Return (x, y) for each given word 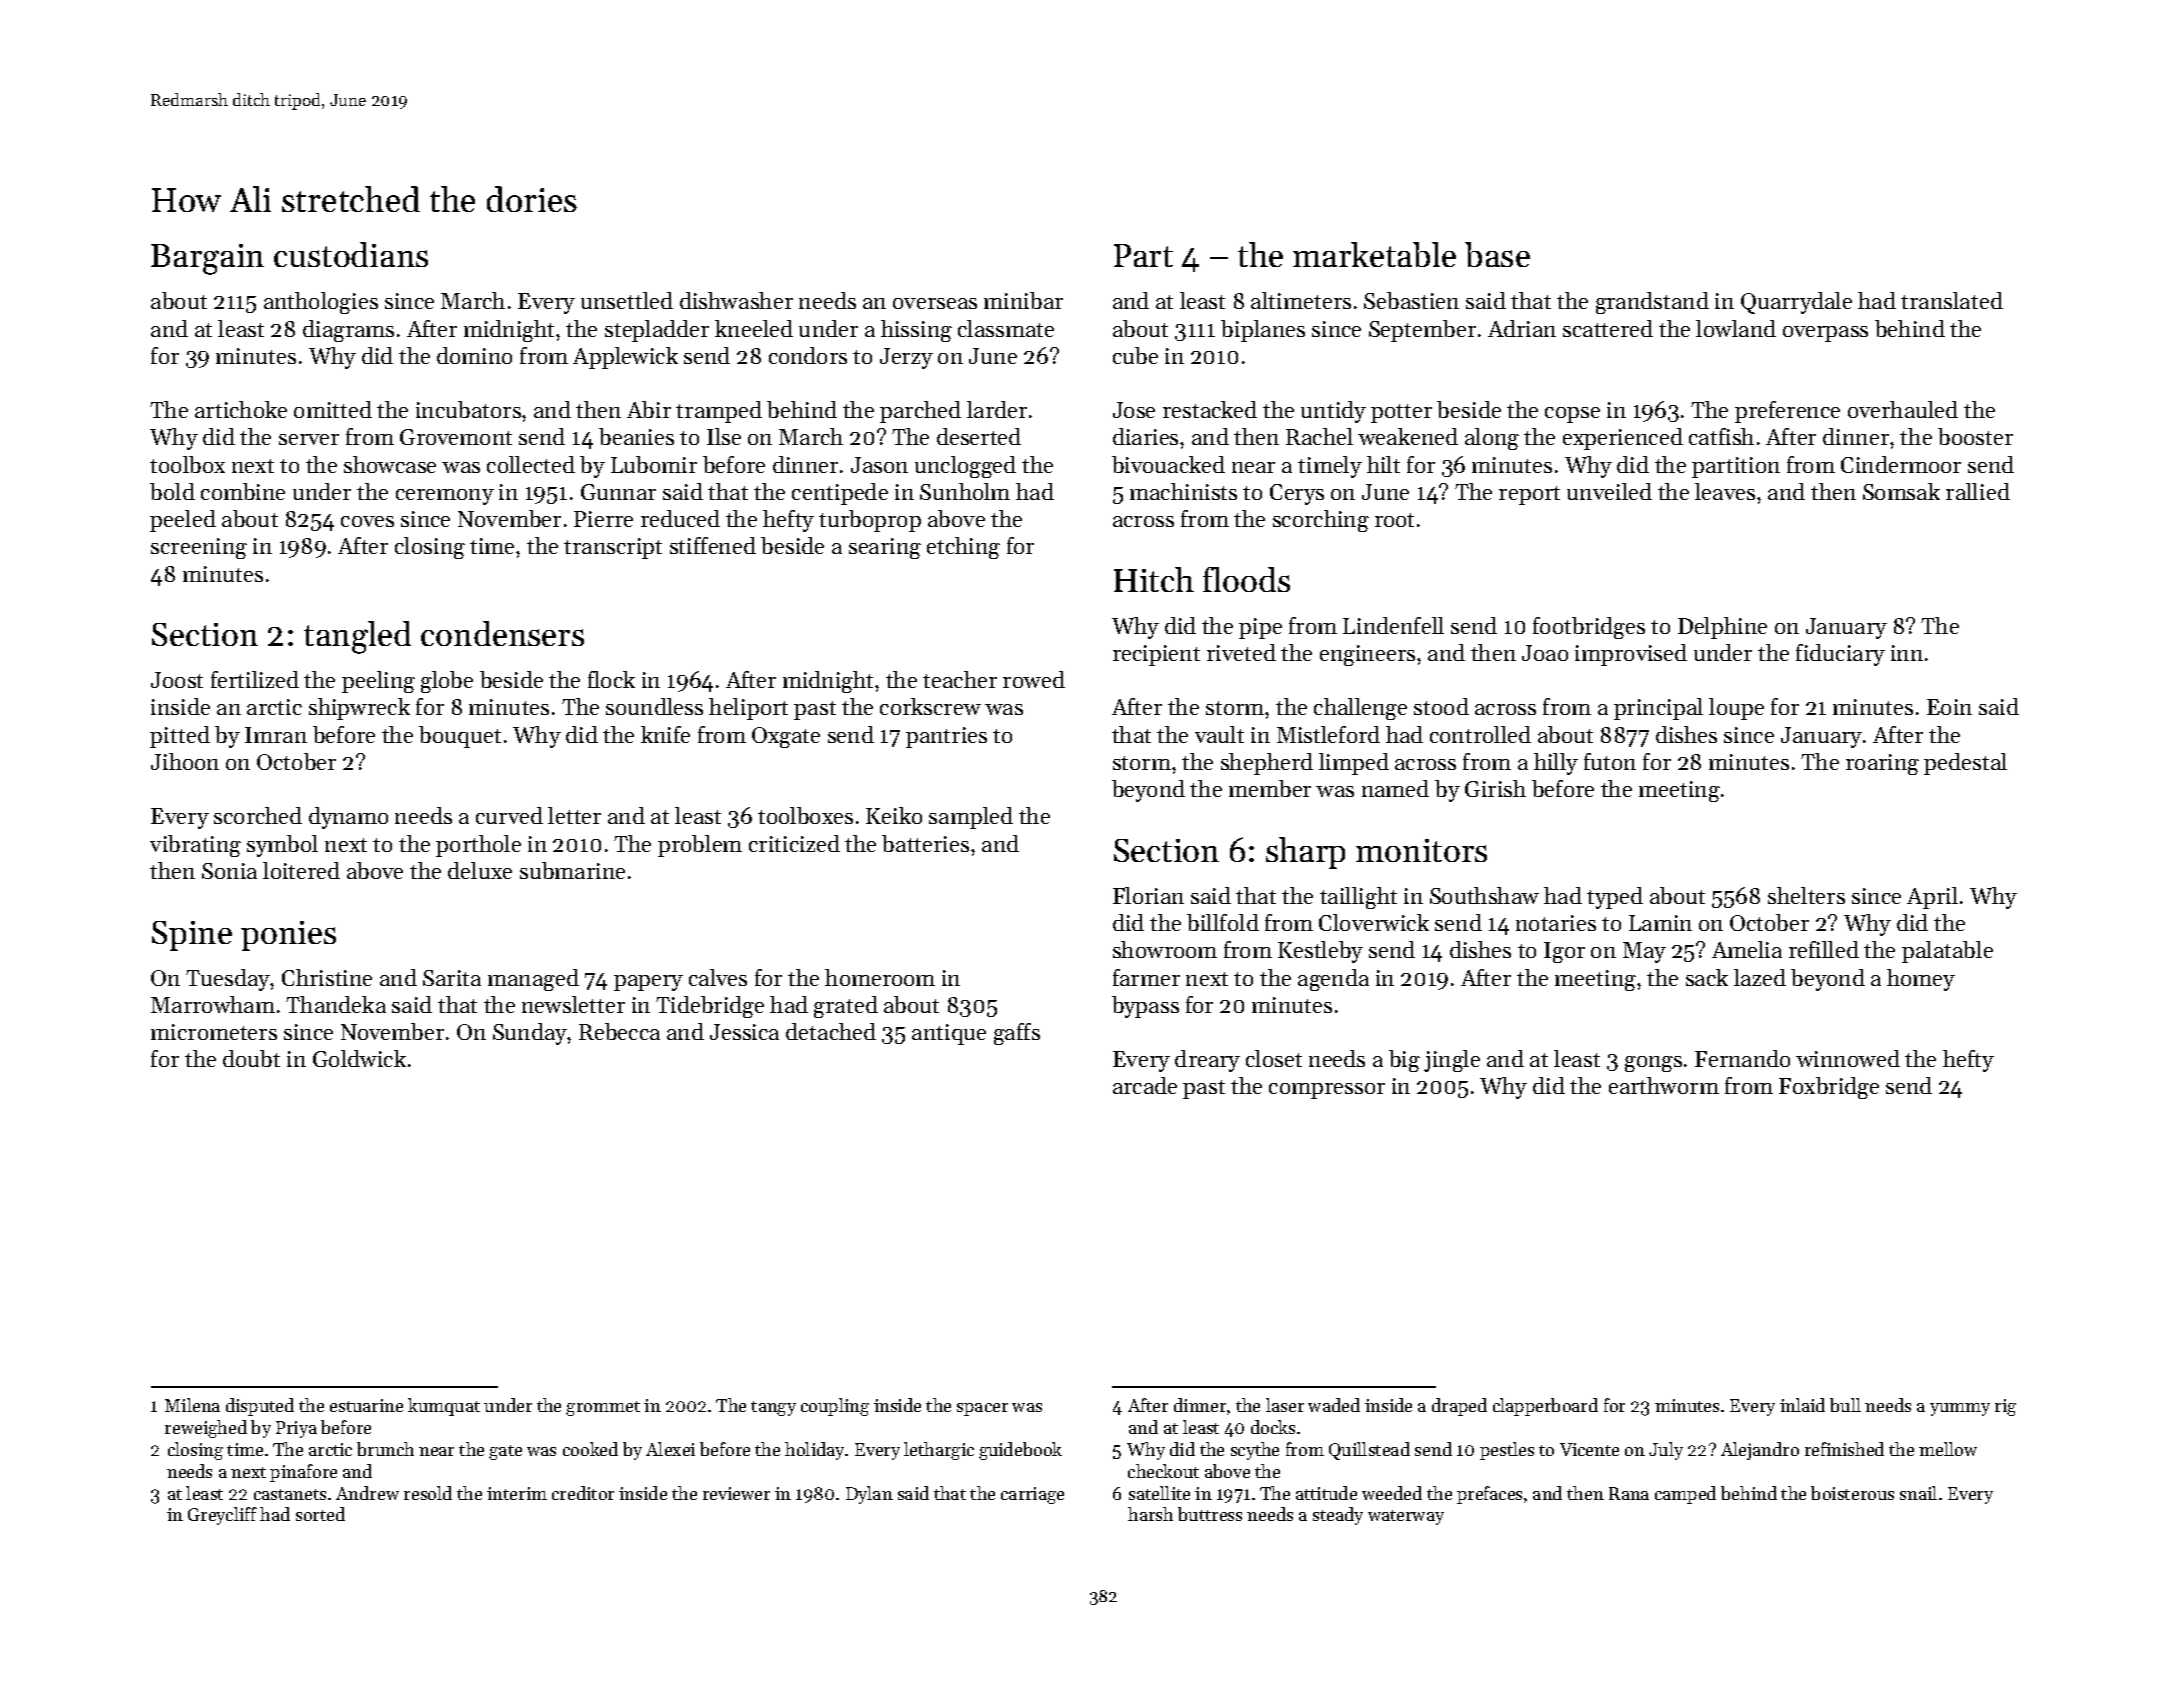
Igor (1564, 952)
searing (885, 548)
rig (2005, 1407)
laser (1285, 1405)
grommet (603, 1408)
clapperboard (1545, 1407)
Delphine (1722, 628)
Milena (192, 1405)
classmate (1006, 328)
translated (1952, 300)
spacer (982, 1409)
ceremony (445, 497)
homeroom (880, 977)
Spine (192, 936)
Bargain (207, 259)
